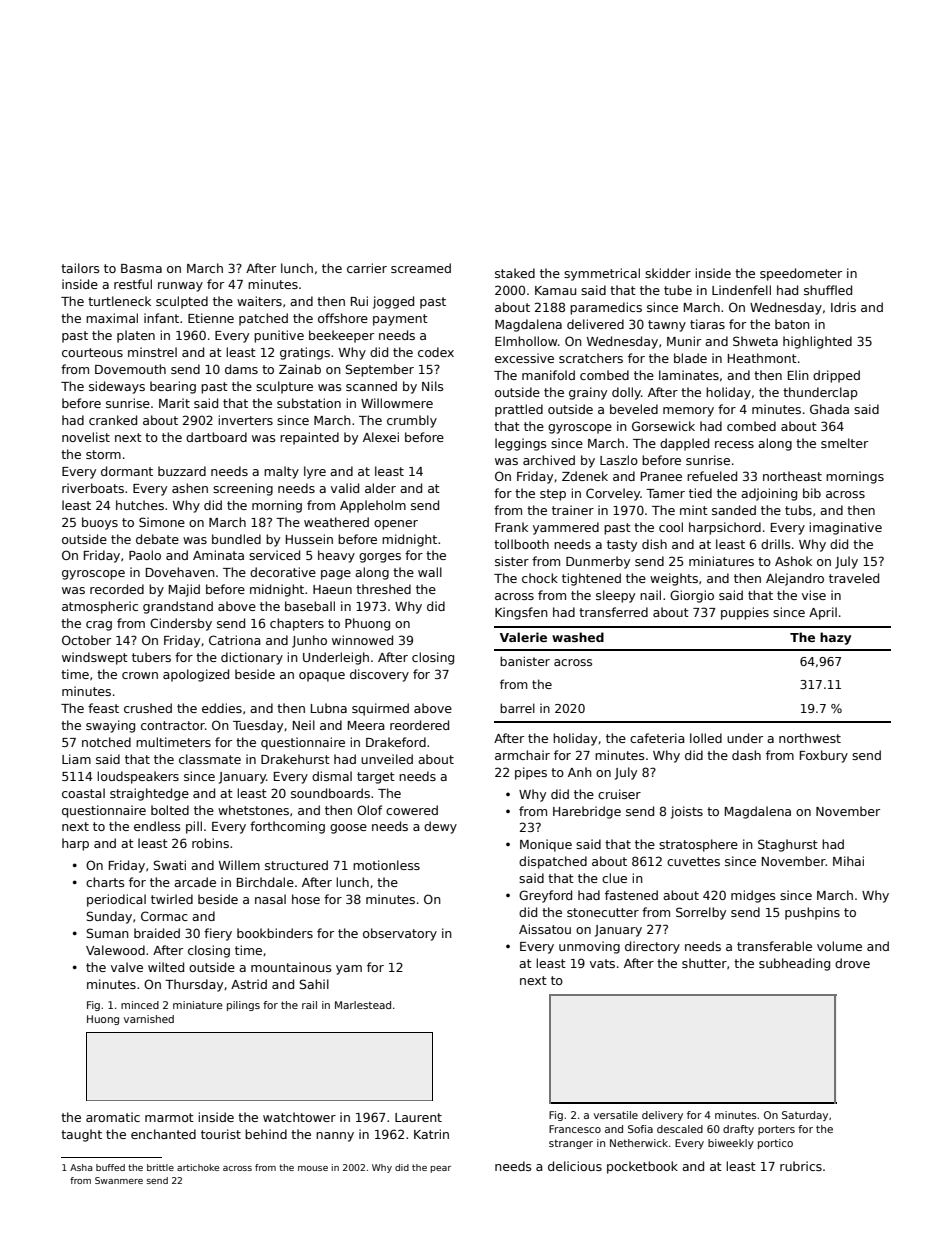  I want to click on delivered, so click(595, 324).
